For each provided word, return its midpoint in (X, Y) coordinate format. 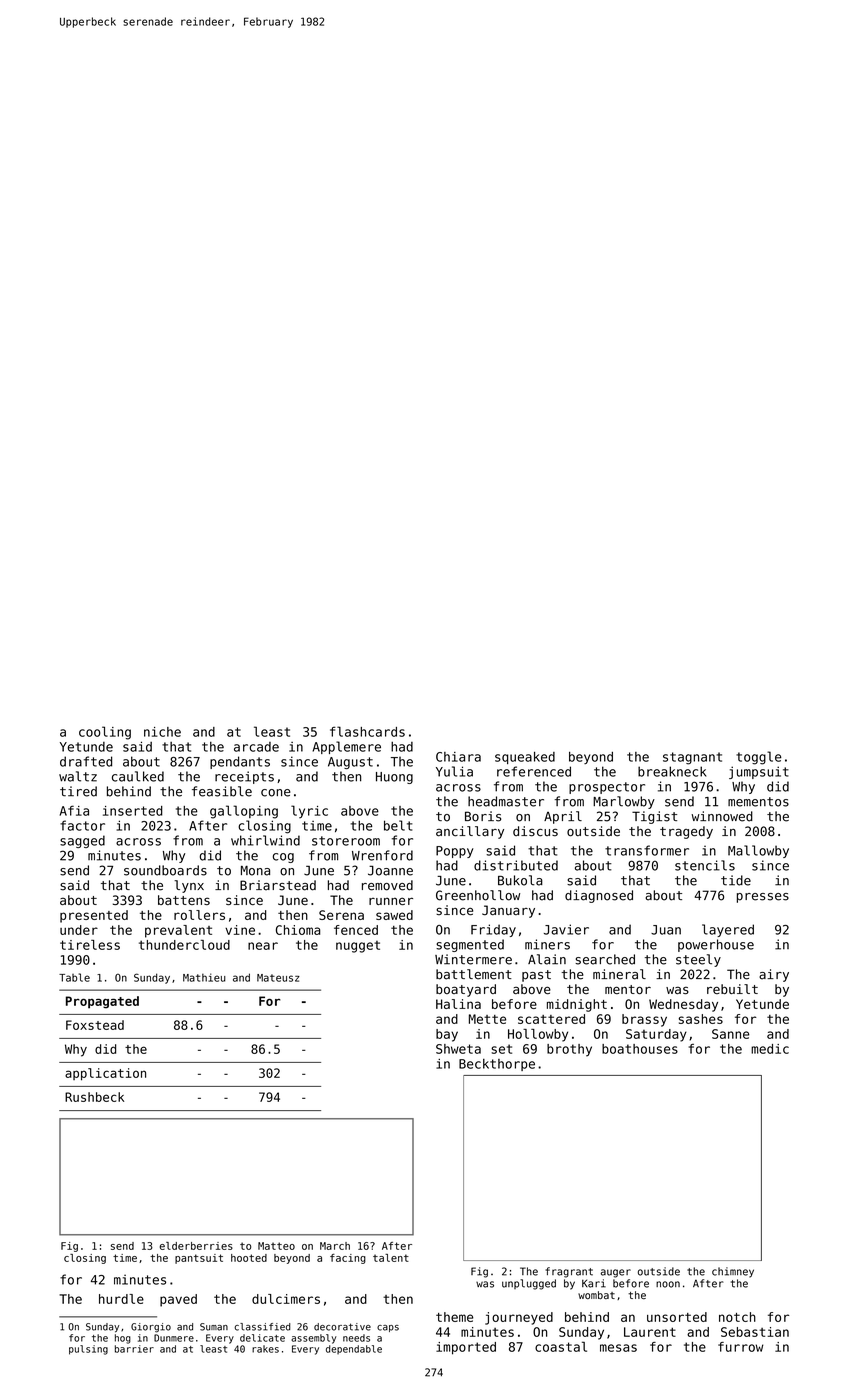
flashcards (367, 731)
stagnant (692, 758)
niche (162, 732)
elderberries (196, 1246)
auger (616, 1273)
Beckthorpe (497, 1065)
